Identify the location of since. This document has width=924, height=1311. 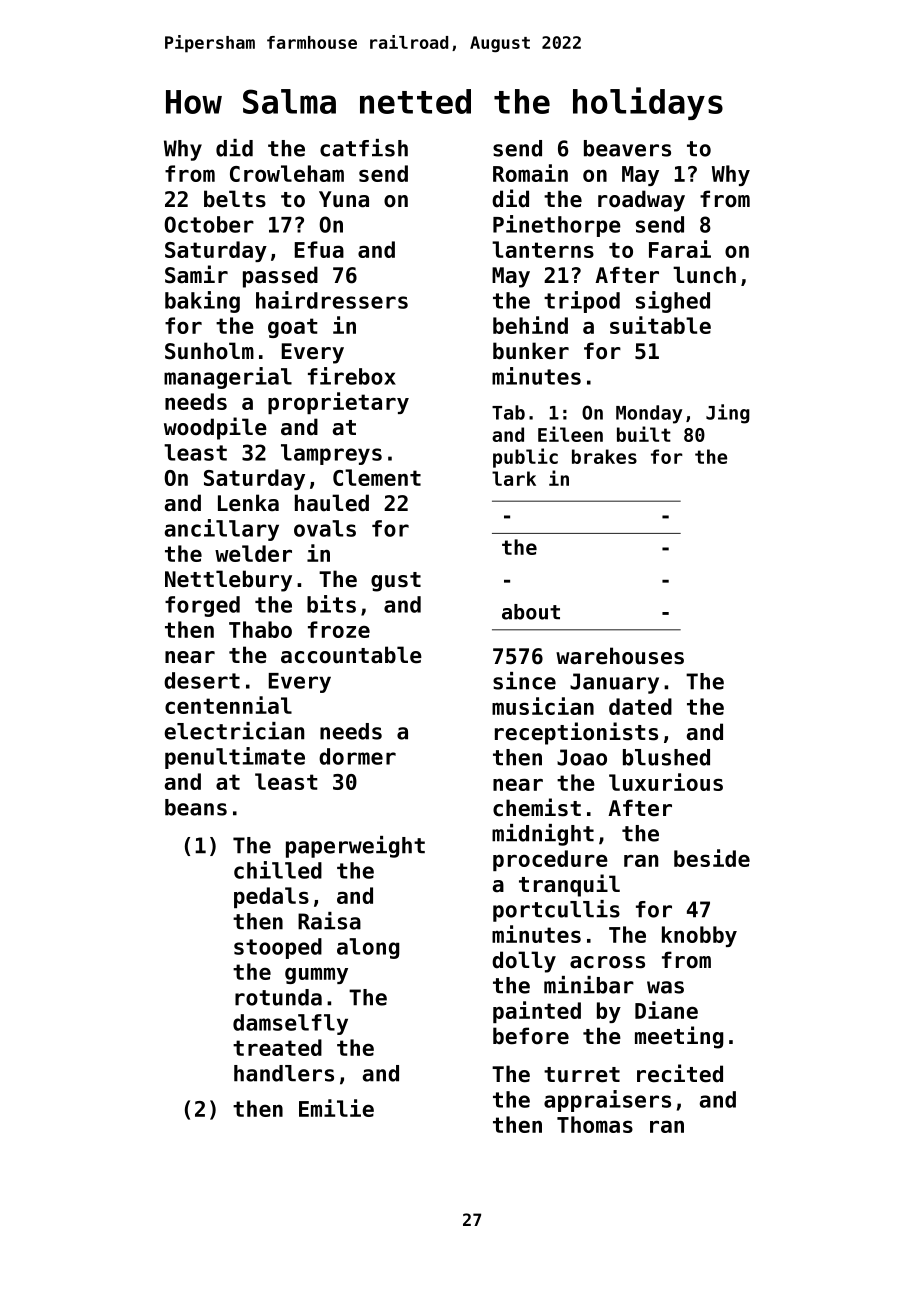
(524, 681).
